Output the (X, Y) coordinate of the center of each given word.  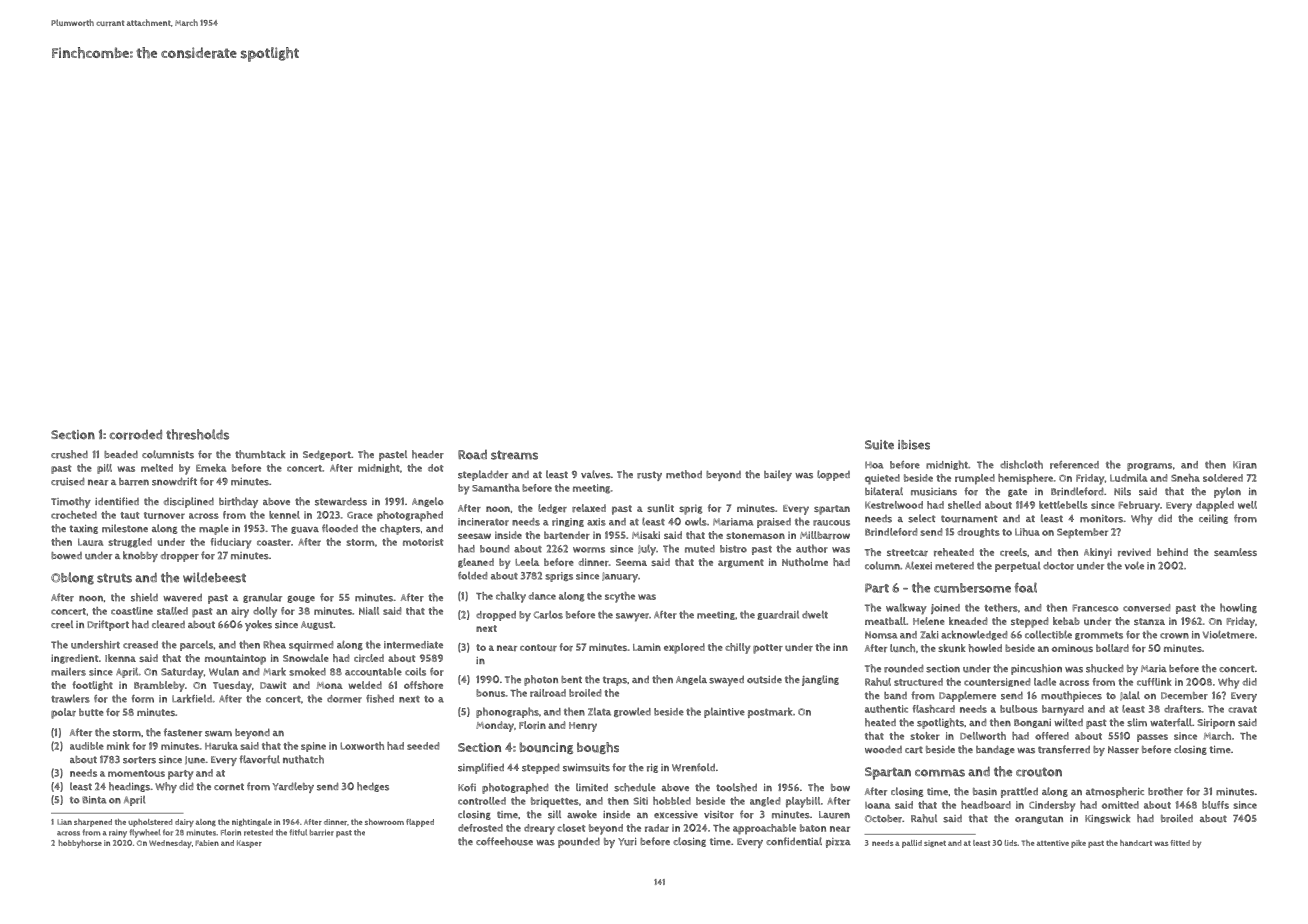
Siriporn (1216, 723)
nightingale (252, 822)
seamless (1235, 552)
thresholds (197, 434)
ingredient (74, 659)
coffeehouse (504, 841)
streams (514, 455)
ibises (914, 445)
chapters (400, 529)
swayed (726, 680)
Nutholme (805, 562)
